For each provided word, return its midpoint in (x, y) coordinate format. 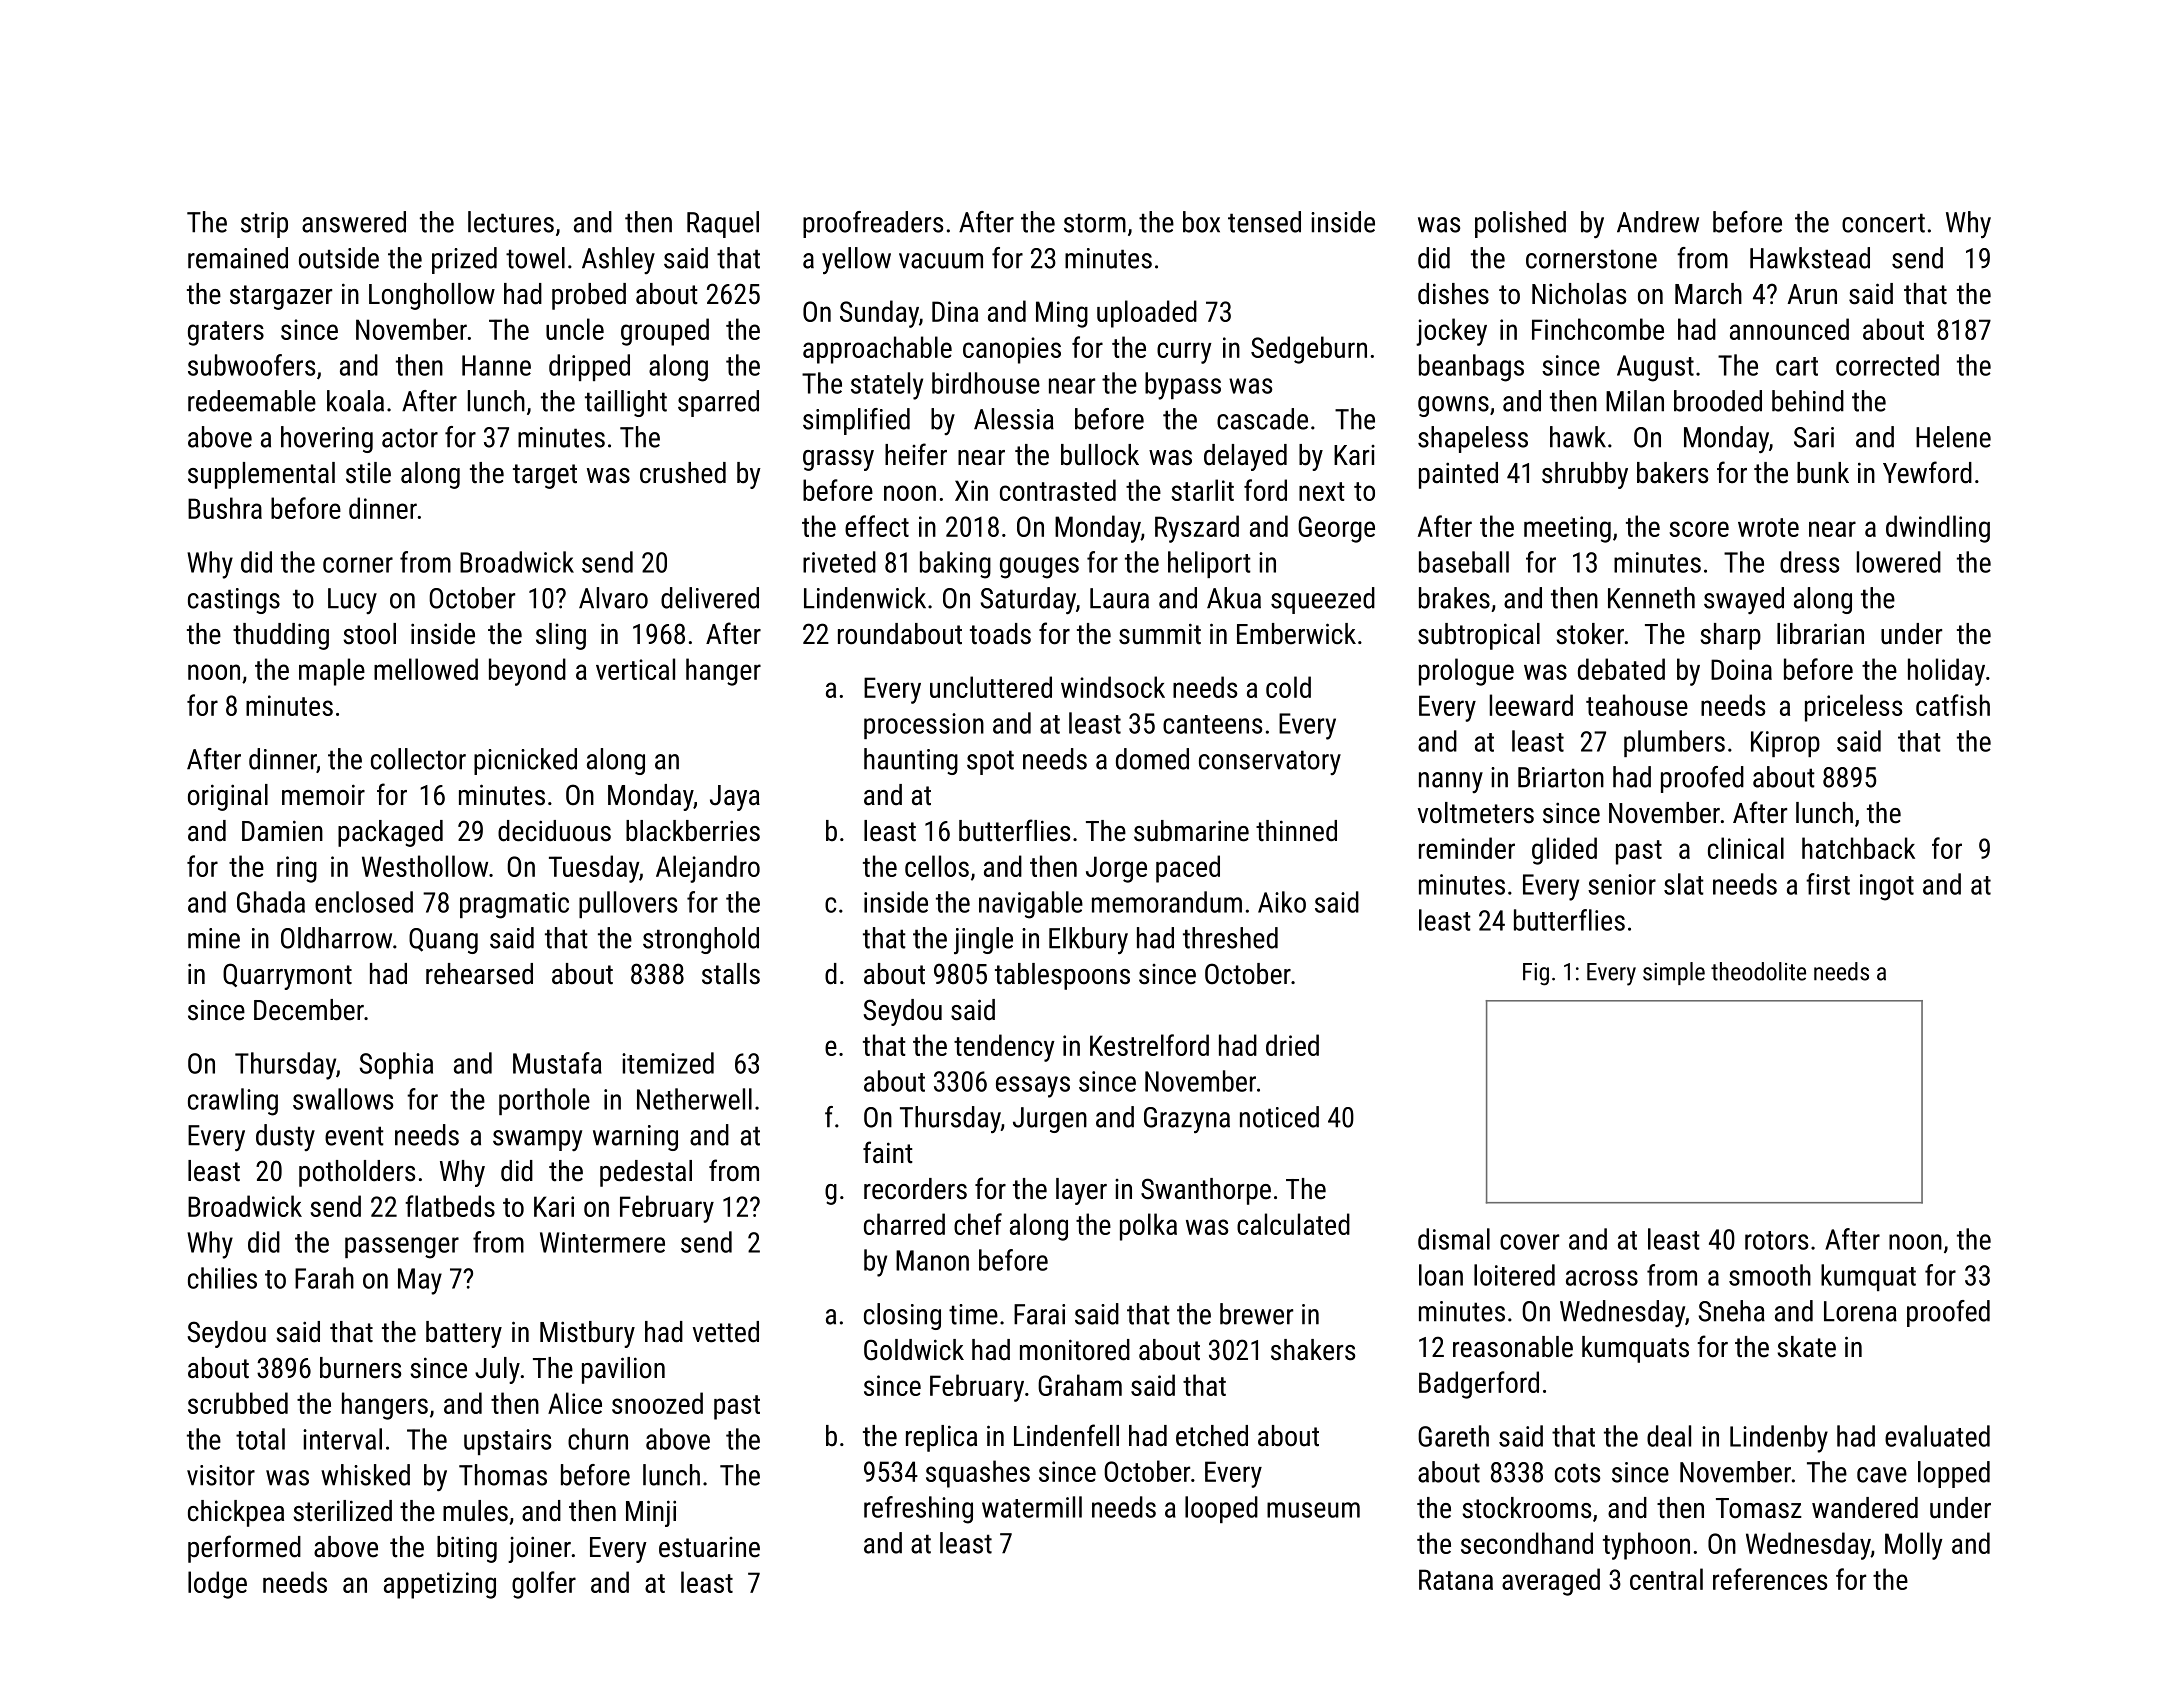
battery (464, 1334)
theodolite (1758, 971)
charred (904, 1224)
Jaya (735, 798)
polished (1520, 224)
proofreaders (873, 224)
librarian (1820, 634)
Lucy (352, 601)
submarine (1191, 831)
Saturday (1028, 601)
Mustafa (557, 1063)
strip (264, 225)
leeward (1531, 705)
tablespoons (1062, 976)
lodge (217, 1585)
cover (1529, 1242)
